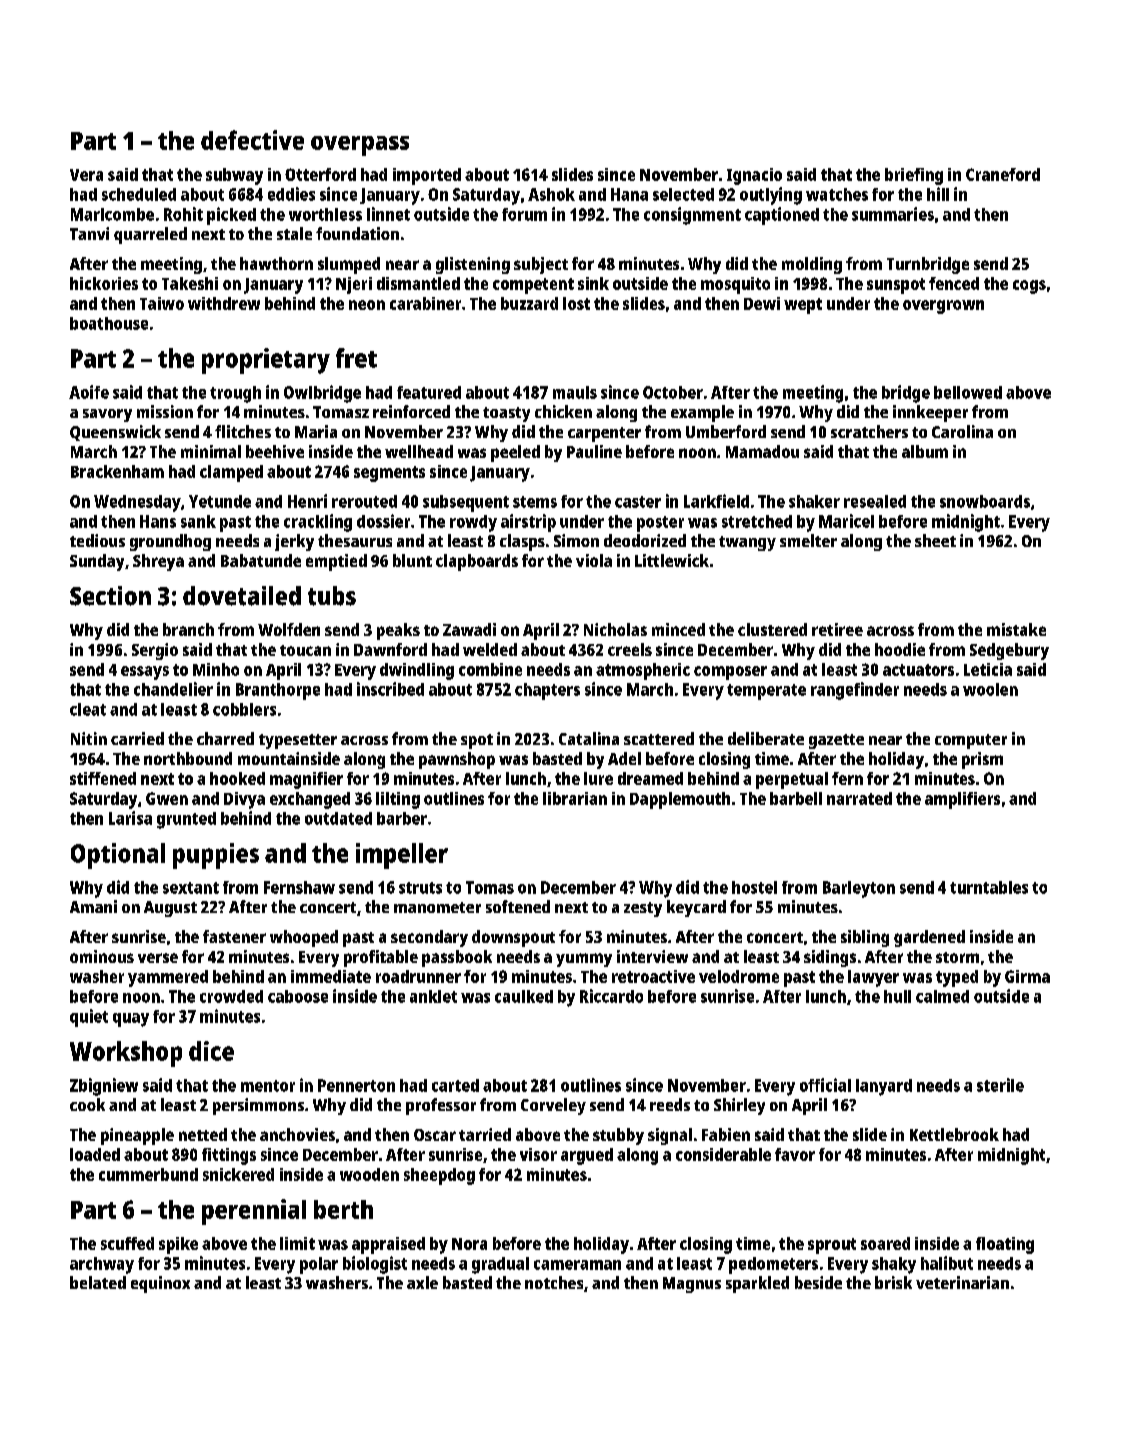  What do you see at coordinates (89, 233) in the image?
I see `Tanvi` at bounding box center [89, 233].
